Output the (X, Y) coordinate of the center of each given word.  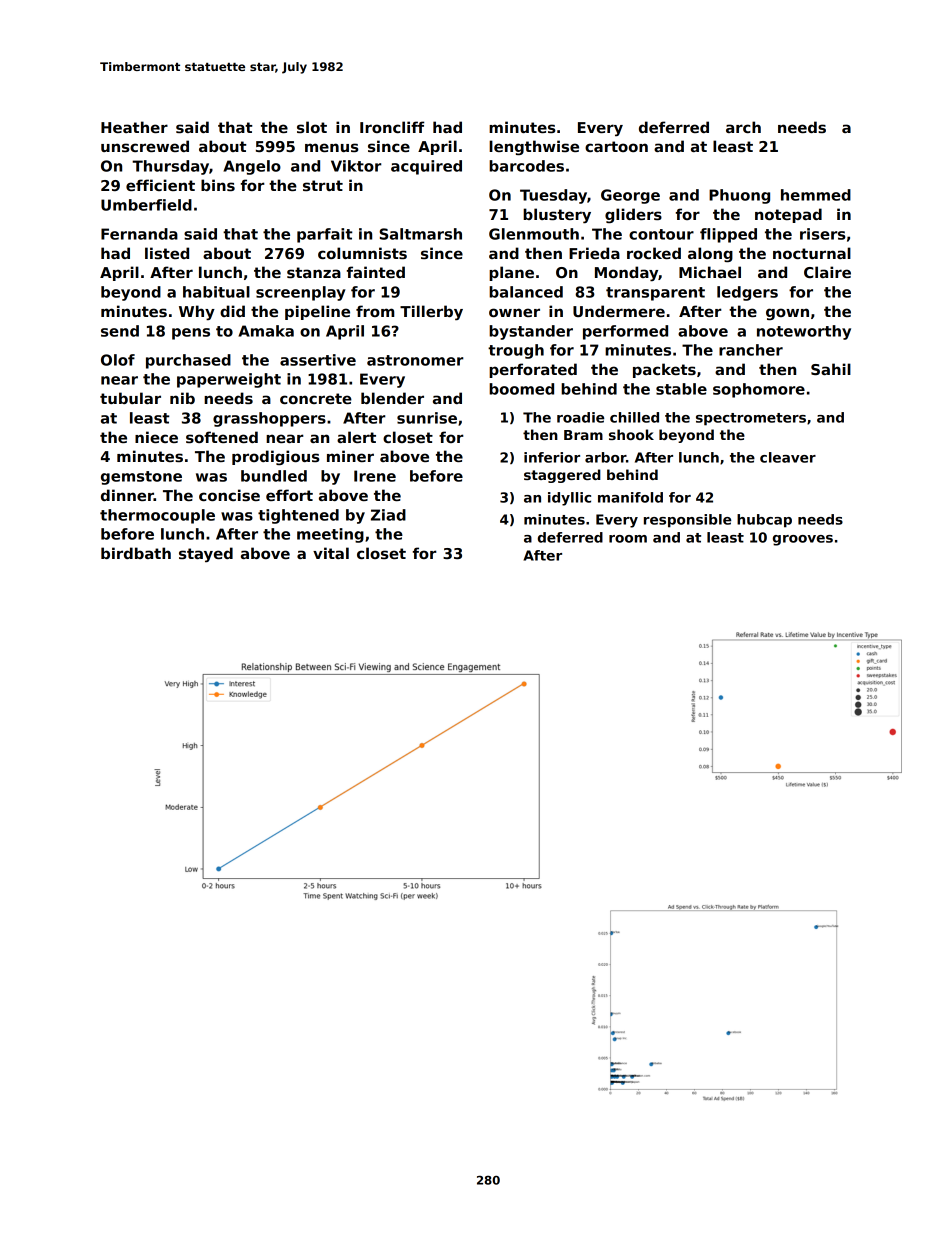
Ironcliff (392, 127)
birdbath (136, 553)
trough (516, 351)
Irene (375, 476)
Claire (827, 272)
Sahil (831, 369)
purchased (188, 361)
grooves (803, 540)
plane (511, 273)
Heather (134, 127)
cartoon (616, 146)
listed (167, 253)
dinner (127, 495)
